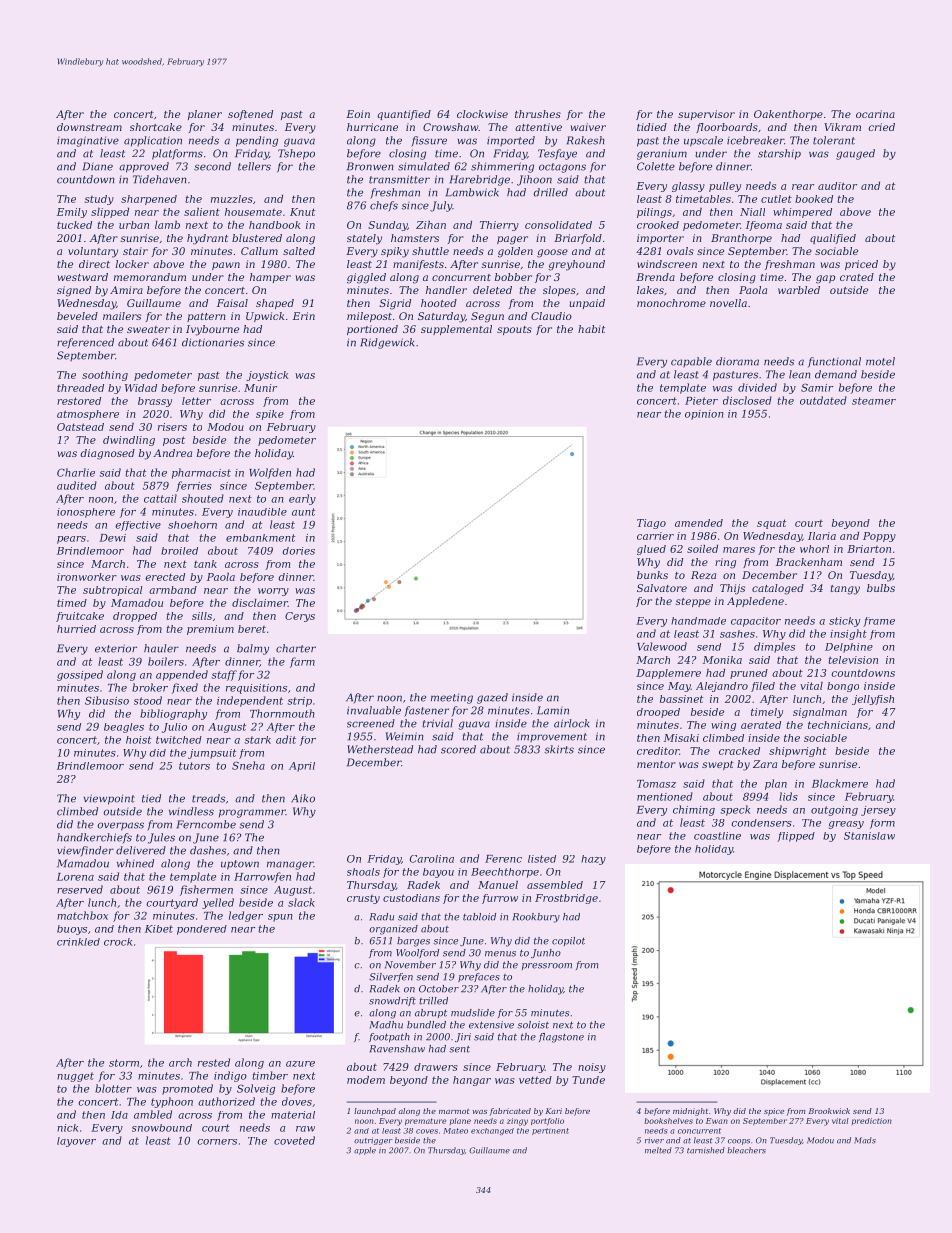  I want to click on early, so click(302, 499).
